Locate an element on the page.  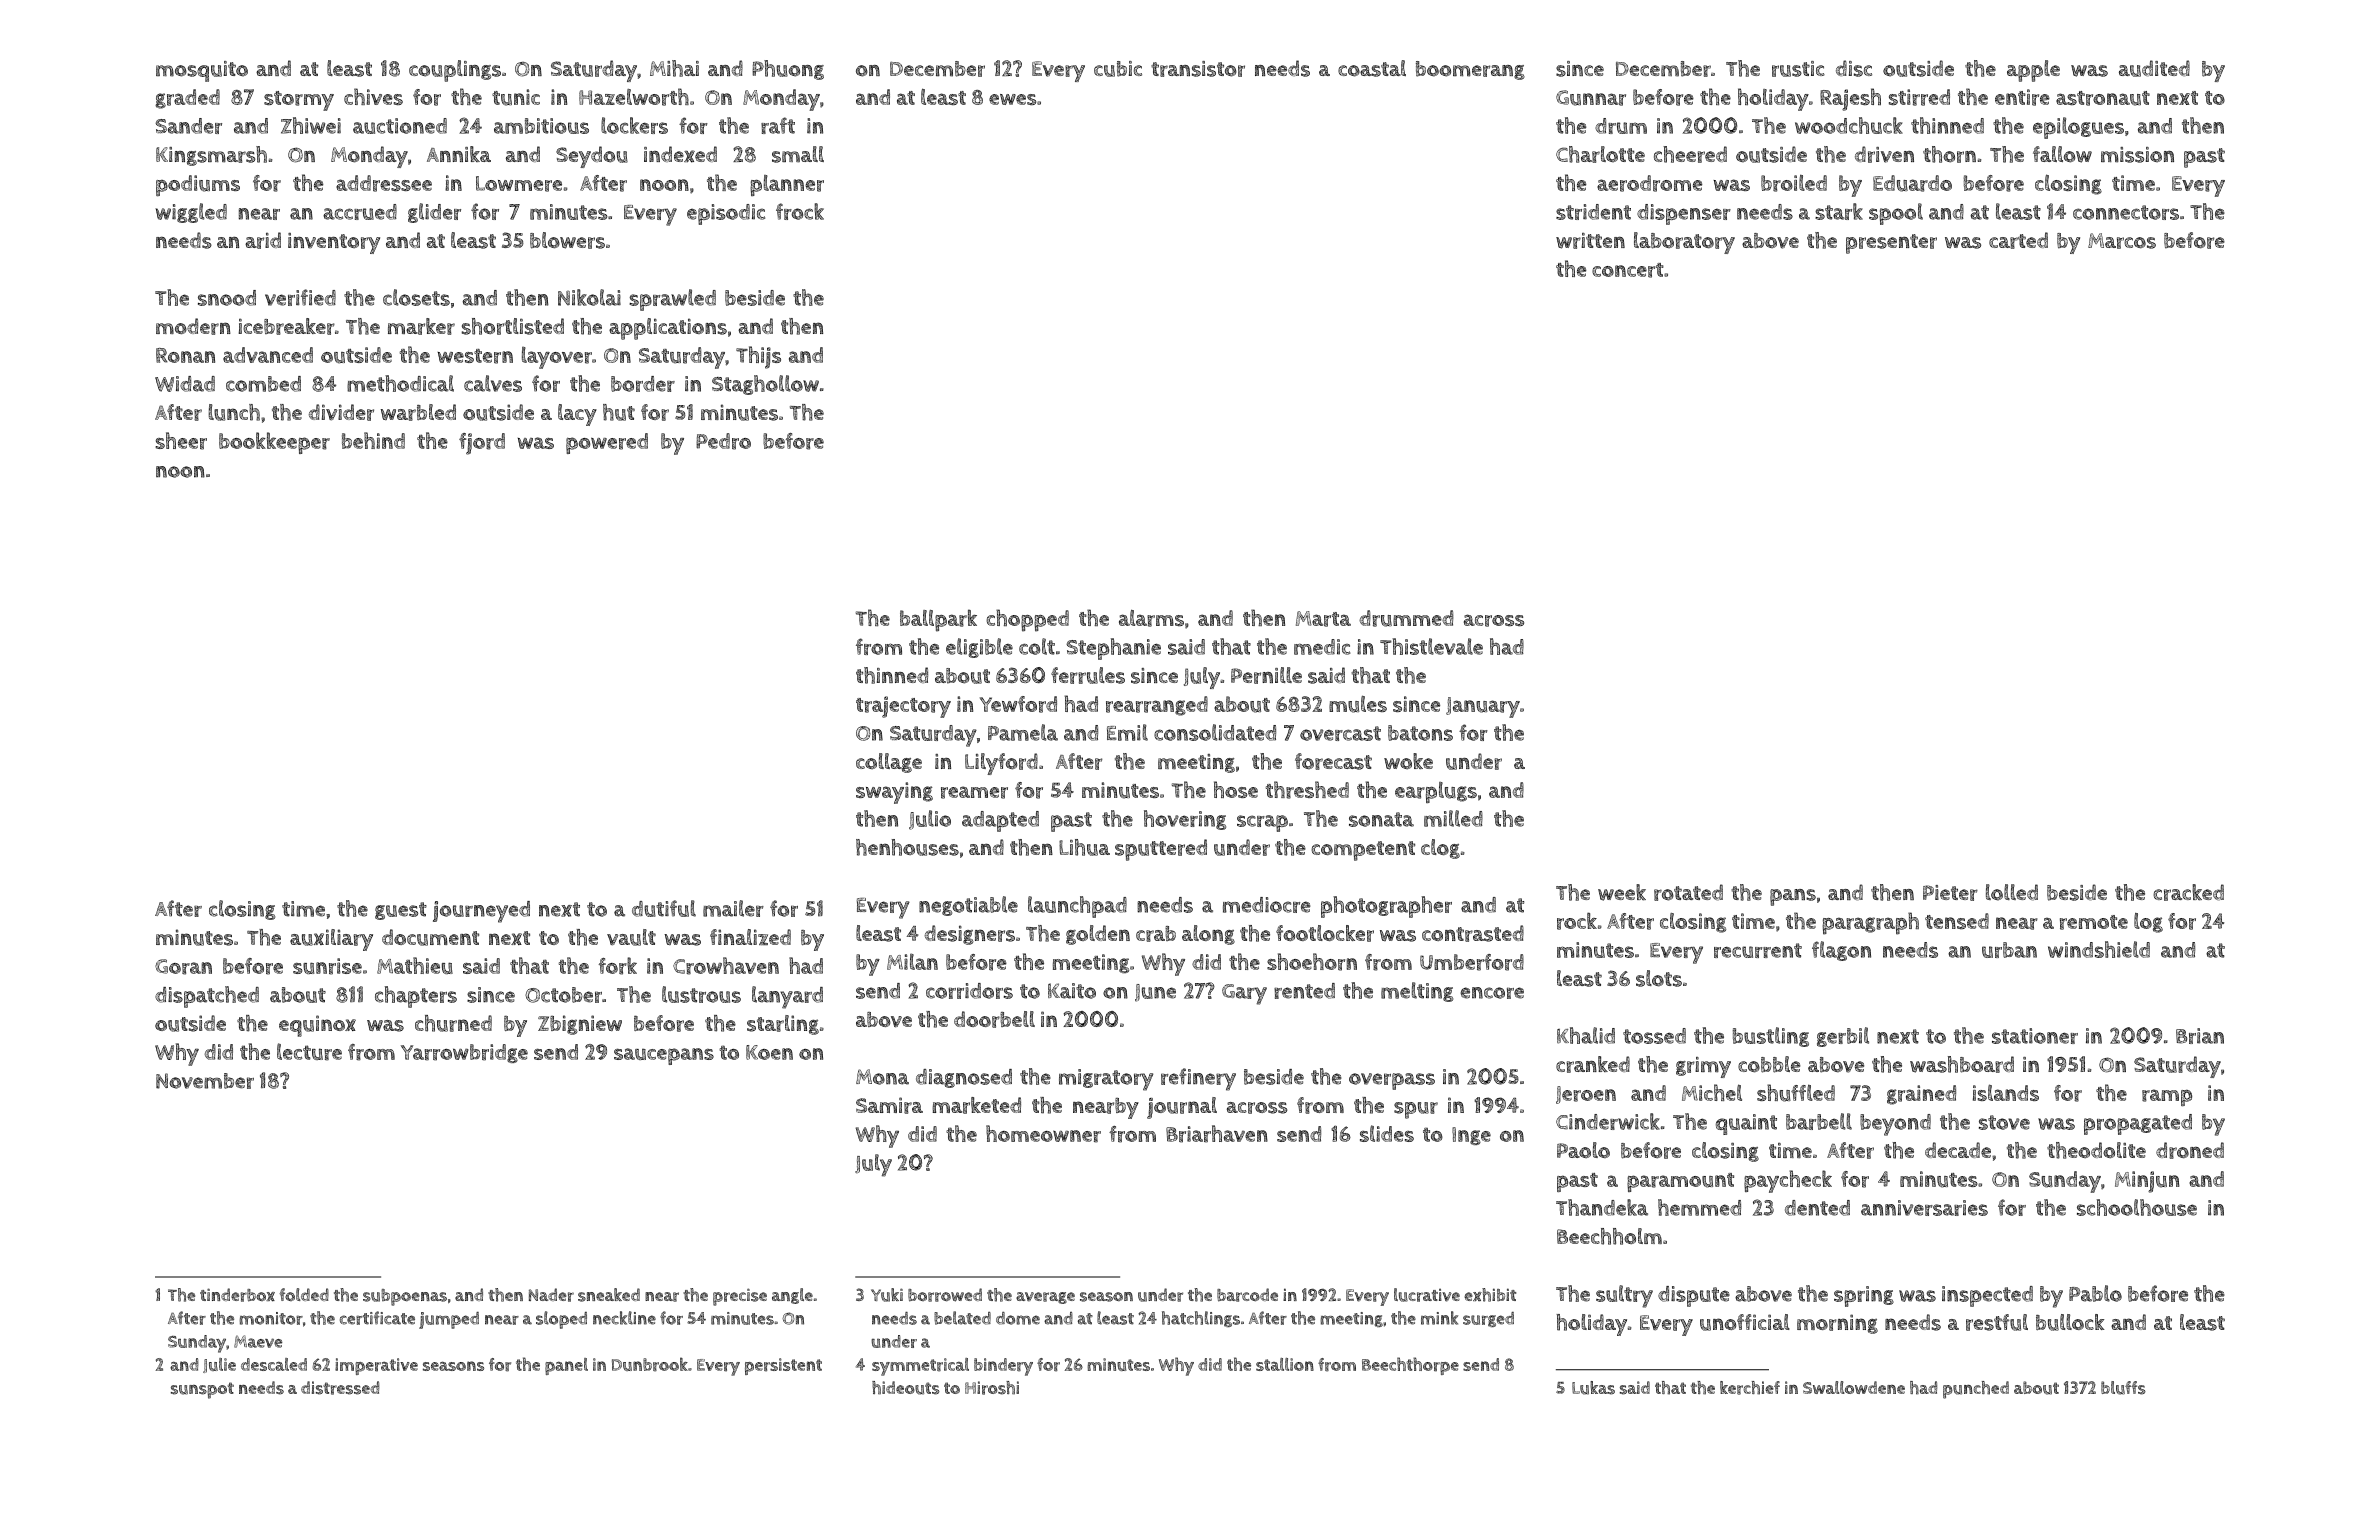
disc is located at coordinates (1854, 68).
